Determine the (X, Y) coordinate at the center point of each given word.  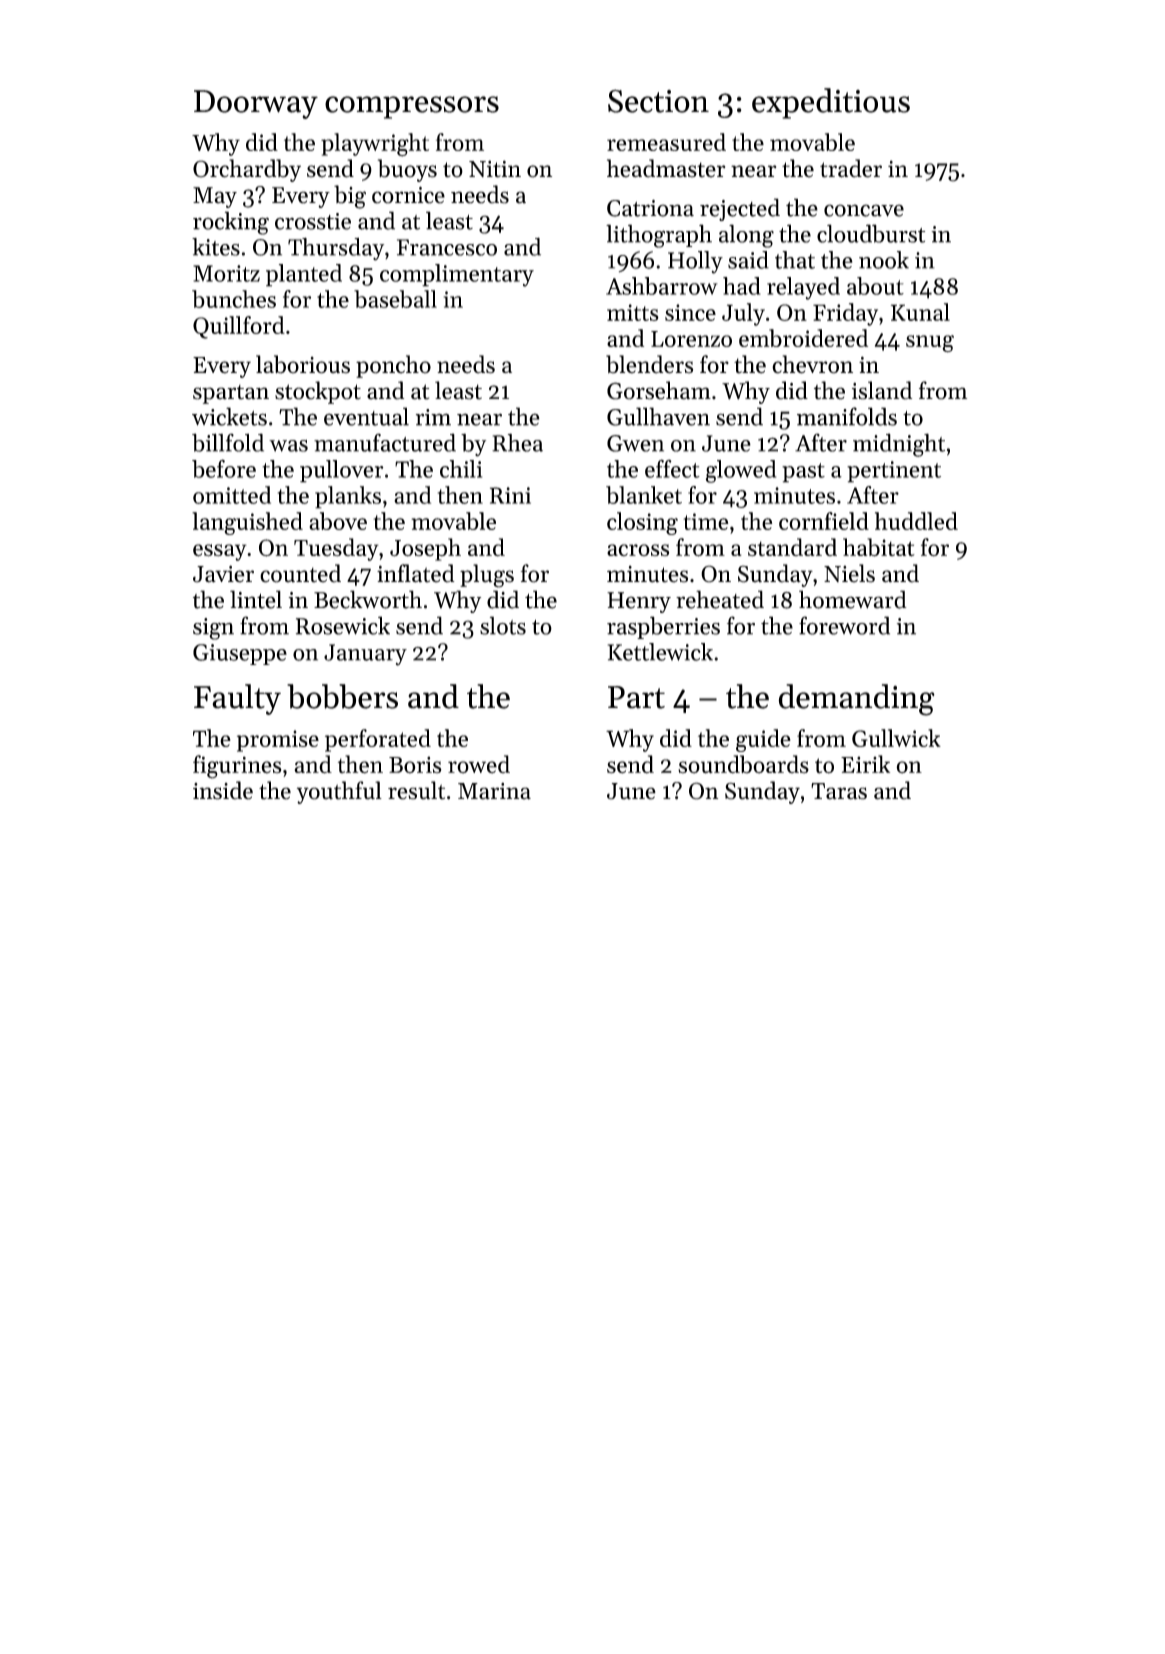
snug (930, 343)
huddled (916, 521)
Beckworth (368, 599)
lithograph (659, 236)
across (638, 550)
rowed (479, 764)
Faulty (237, 699)
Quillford (239, 327)
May (215, 197)
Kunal (920, 312)
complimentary (457, 275)
